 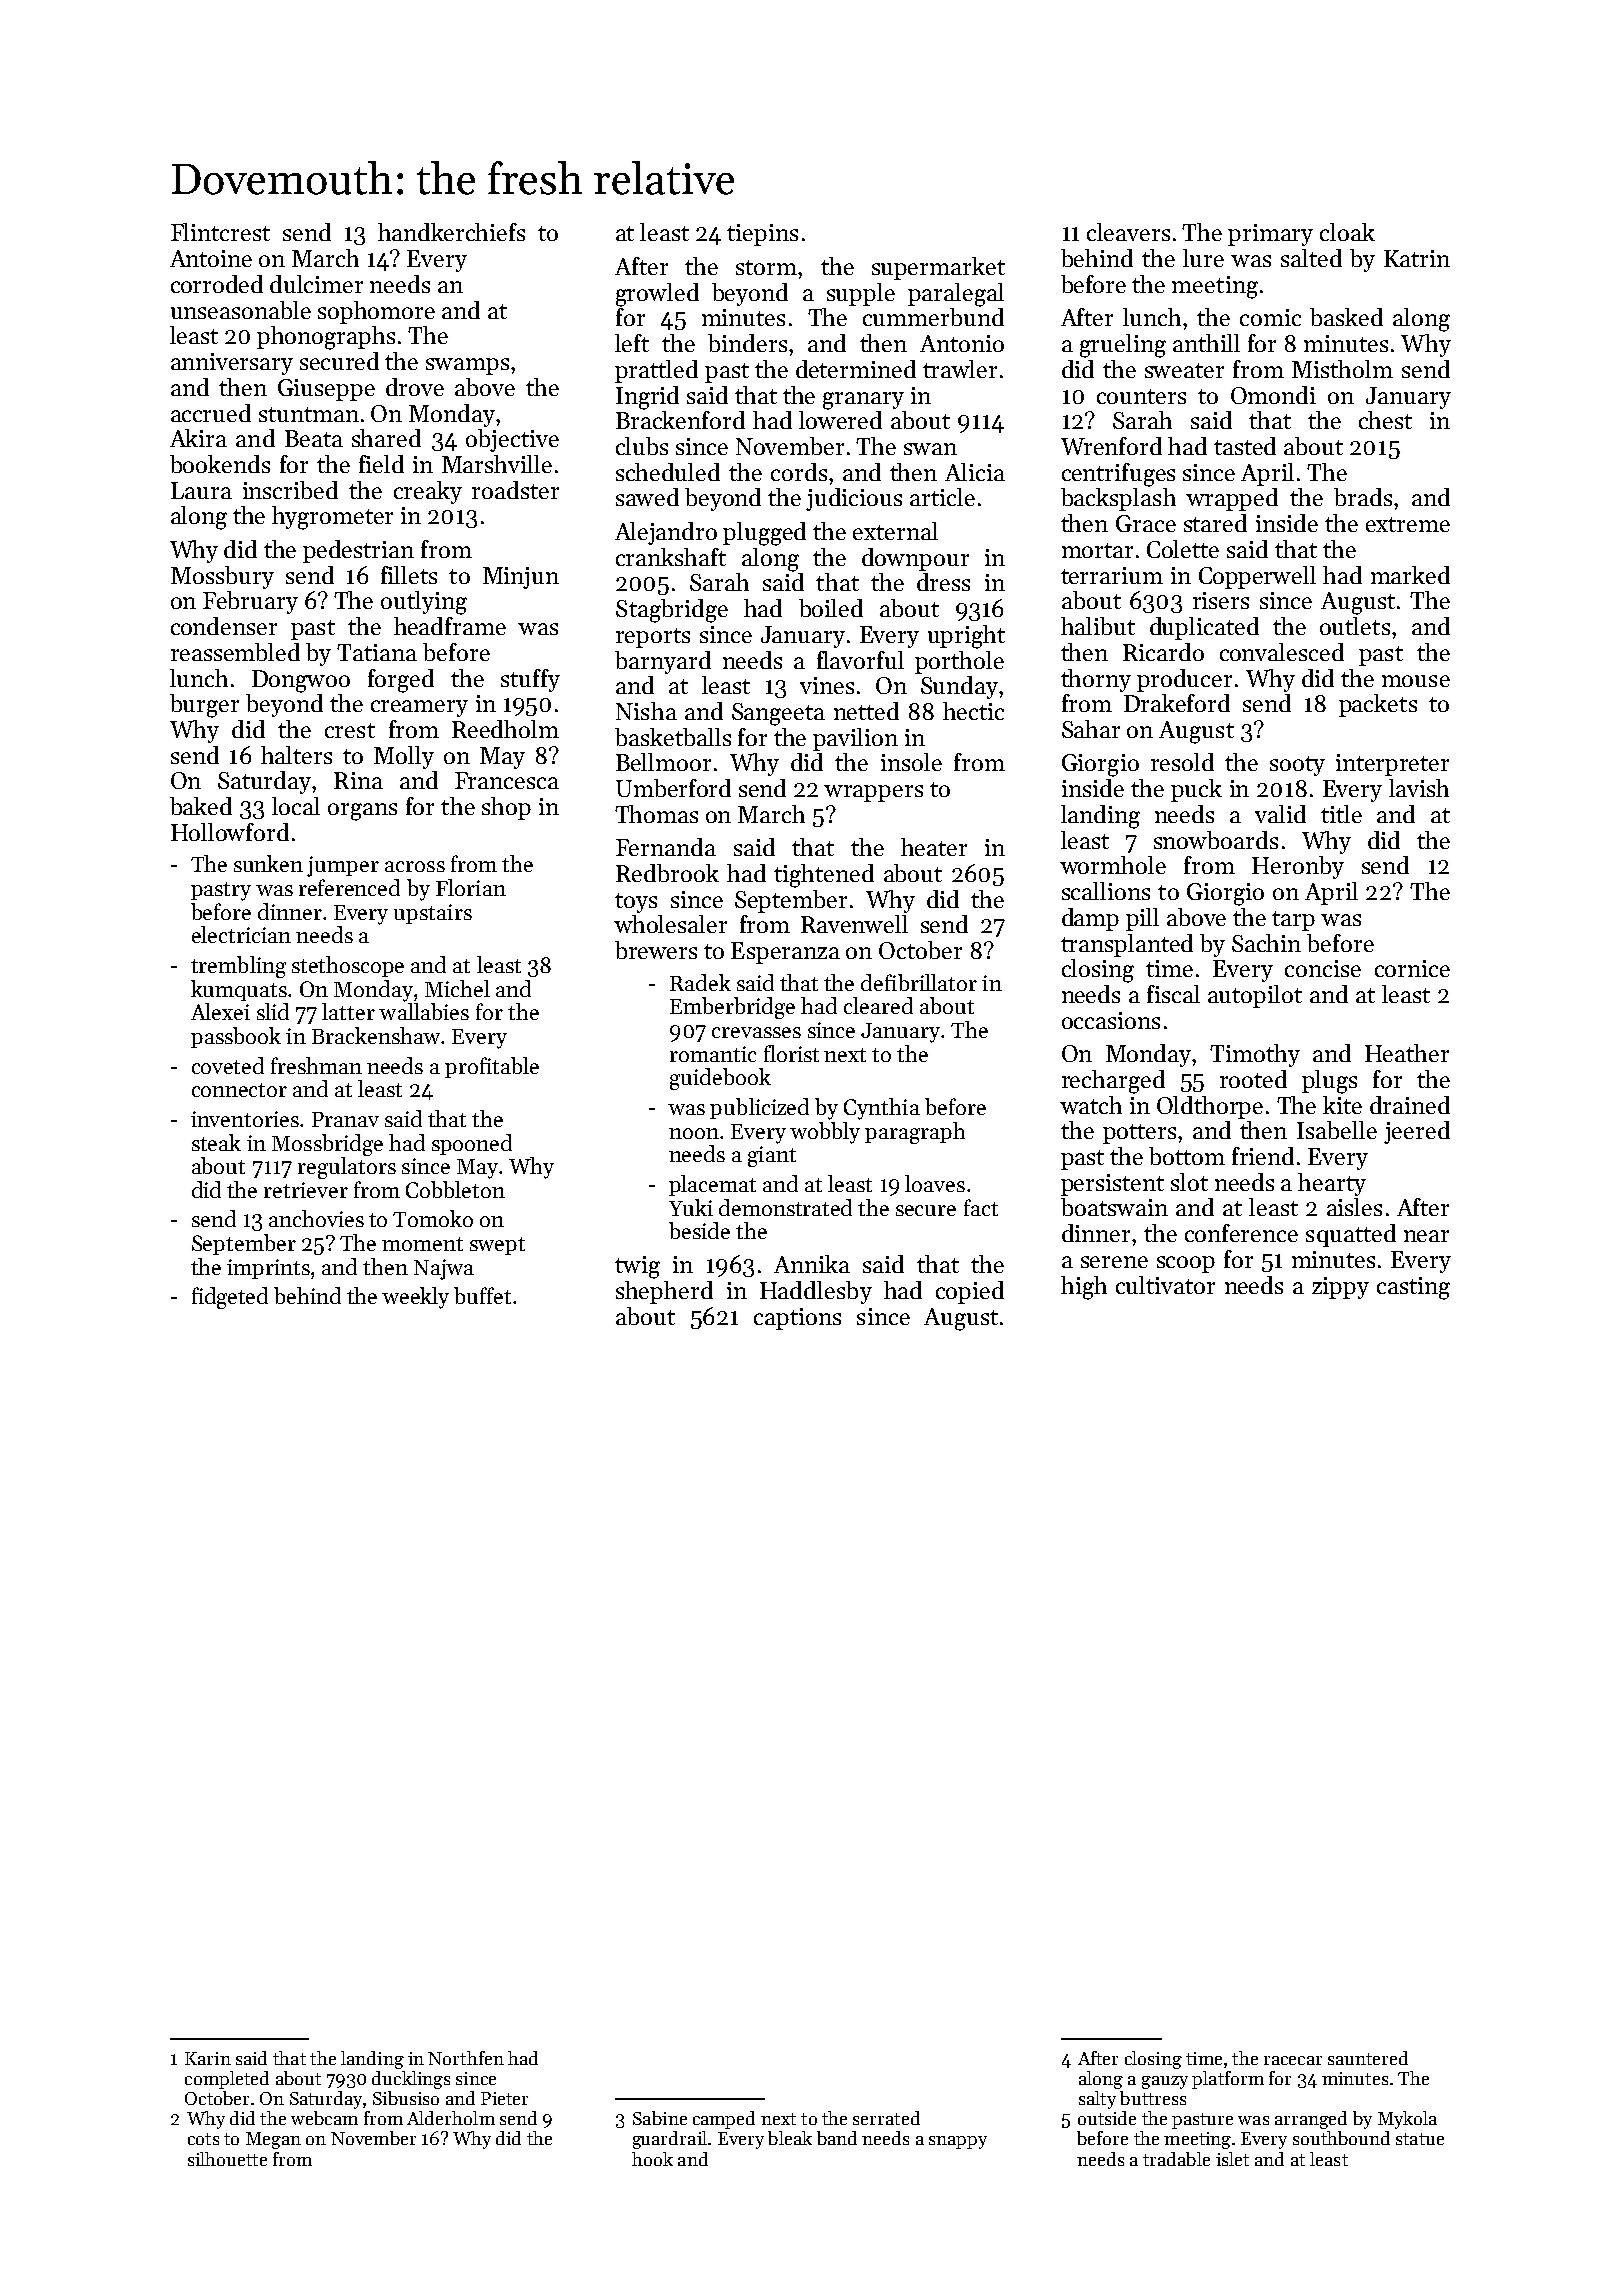 What do you see at coordinates (970, 1292) in the image?
I see `copied` at bounding box center [970, 1292].
